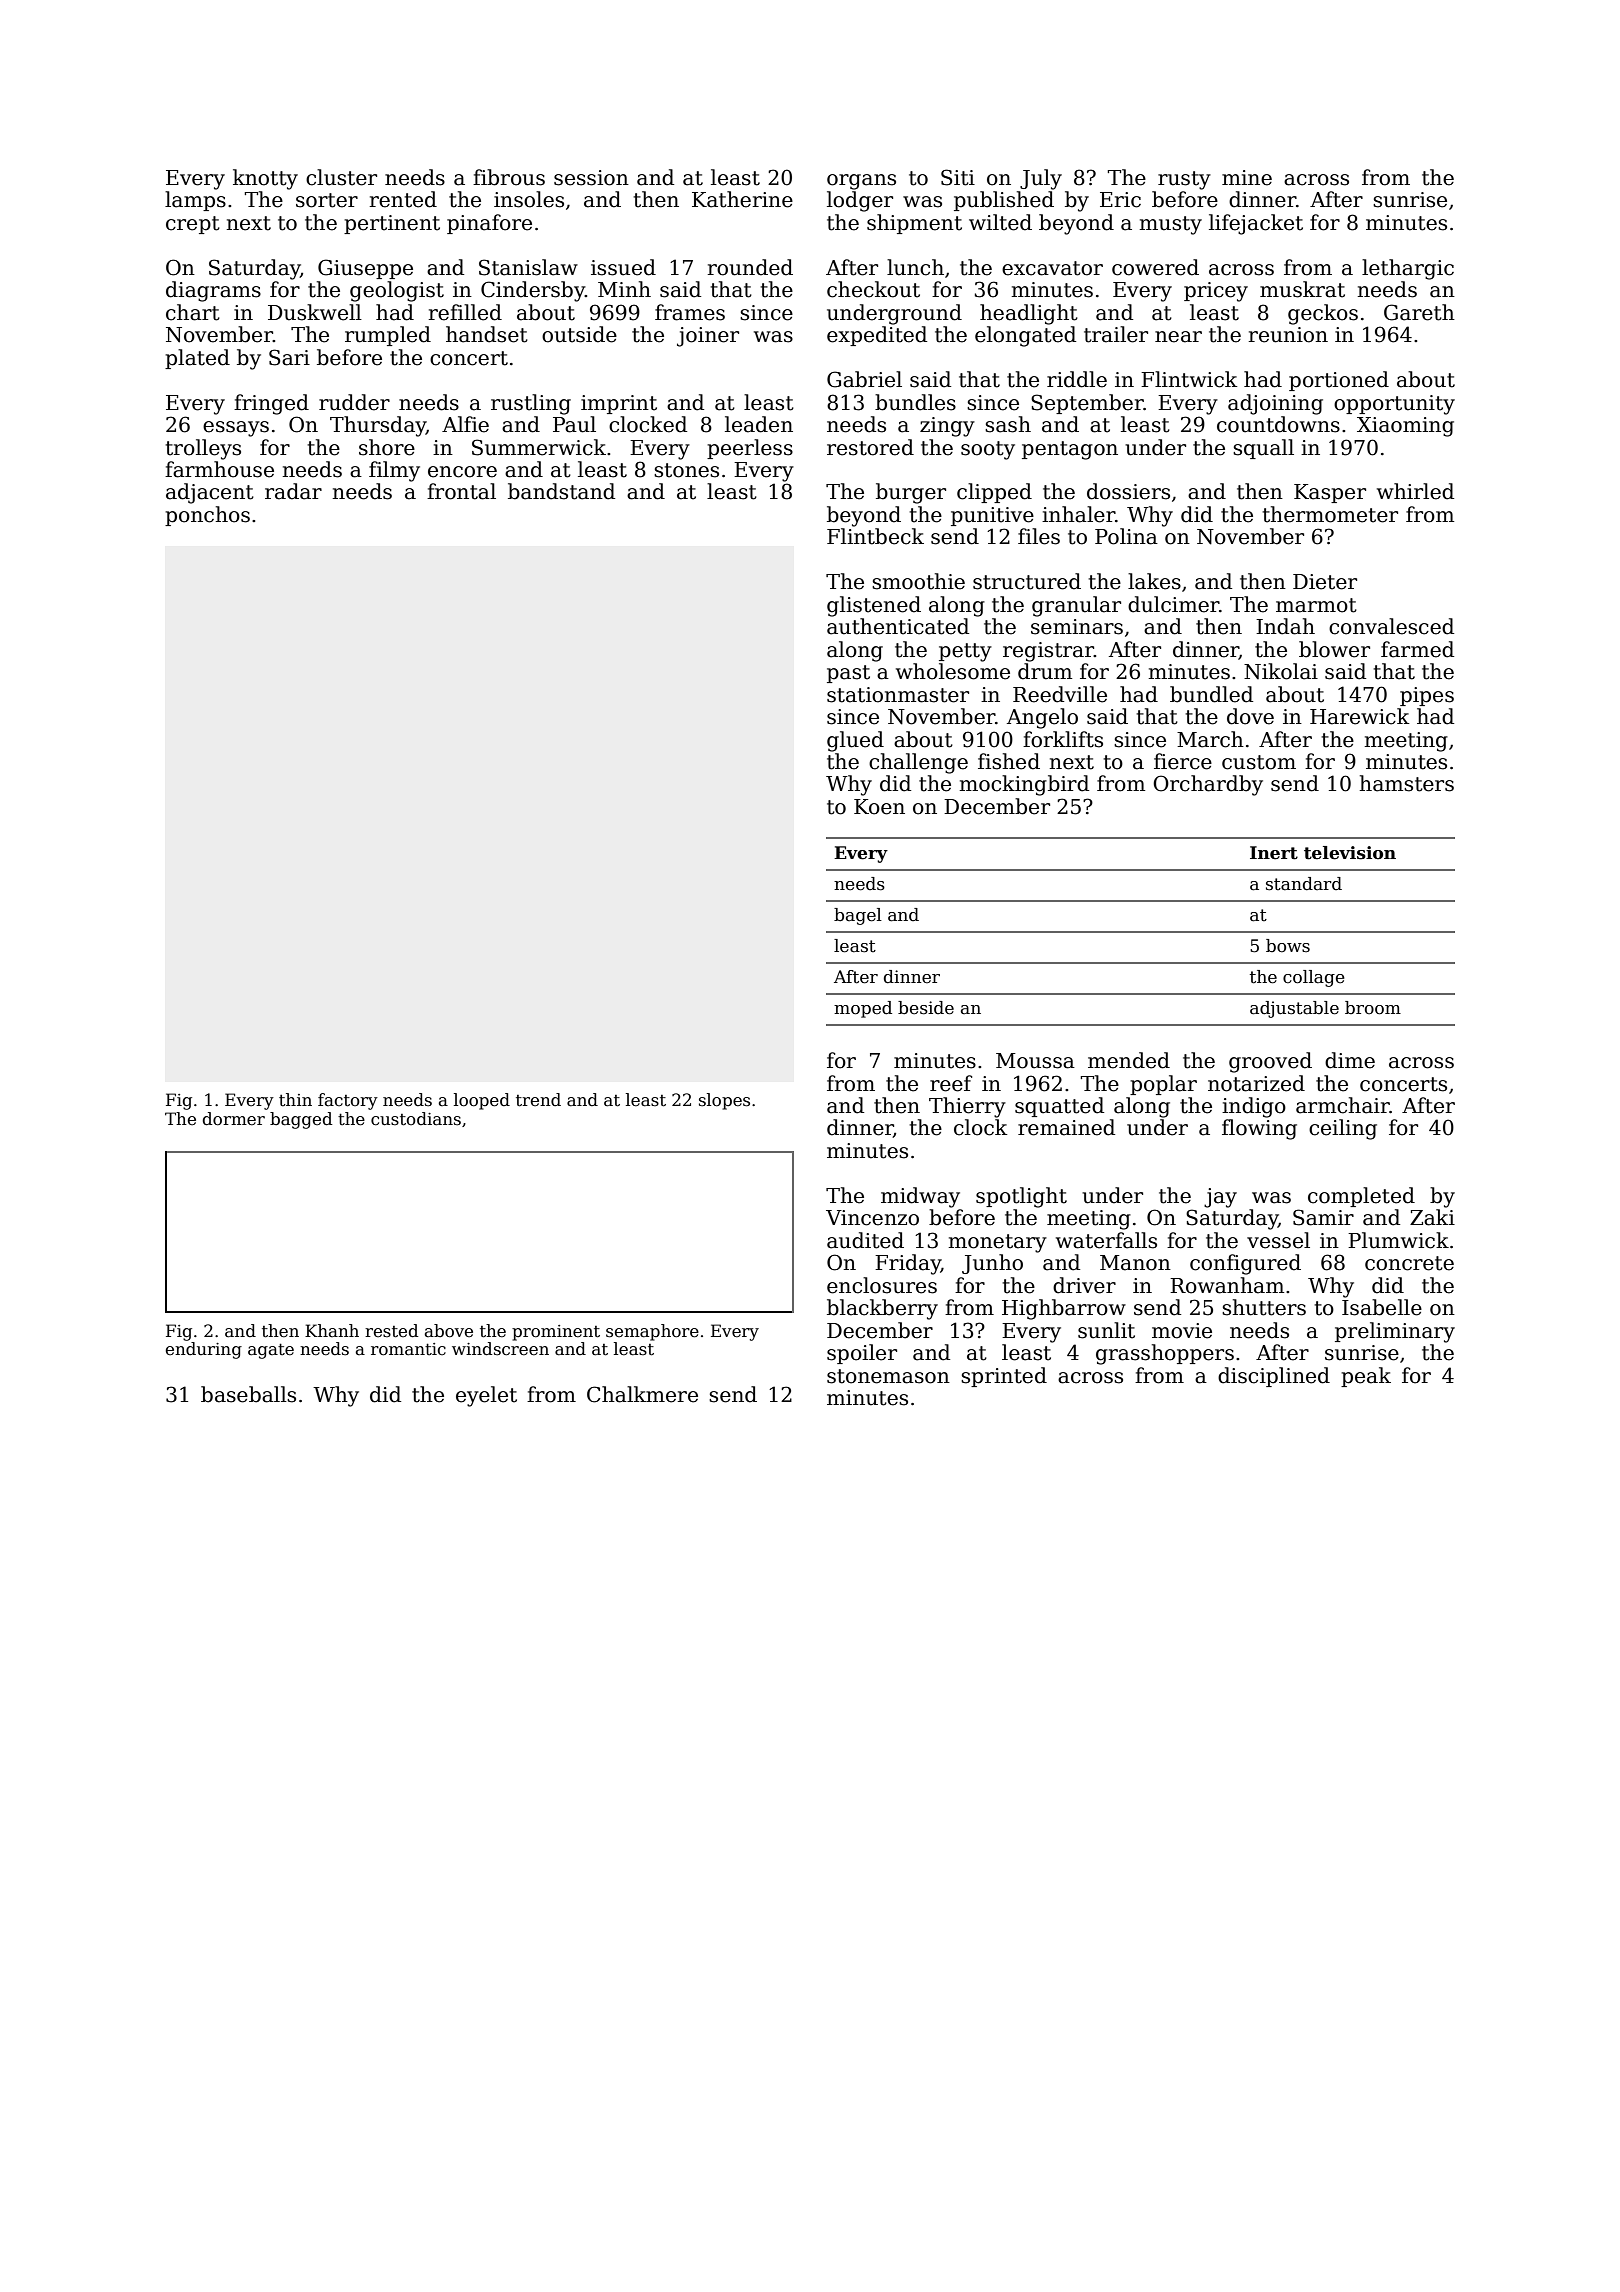 This screenshot has height=2292, width=1620. What do you see at coordinates (855, 741) in the screenshot?
I see `glued` at bounding box center [855, 741].
